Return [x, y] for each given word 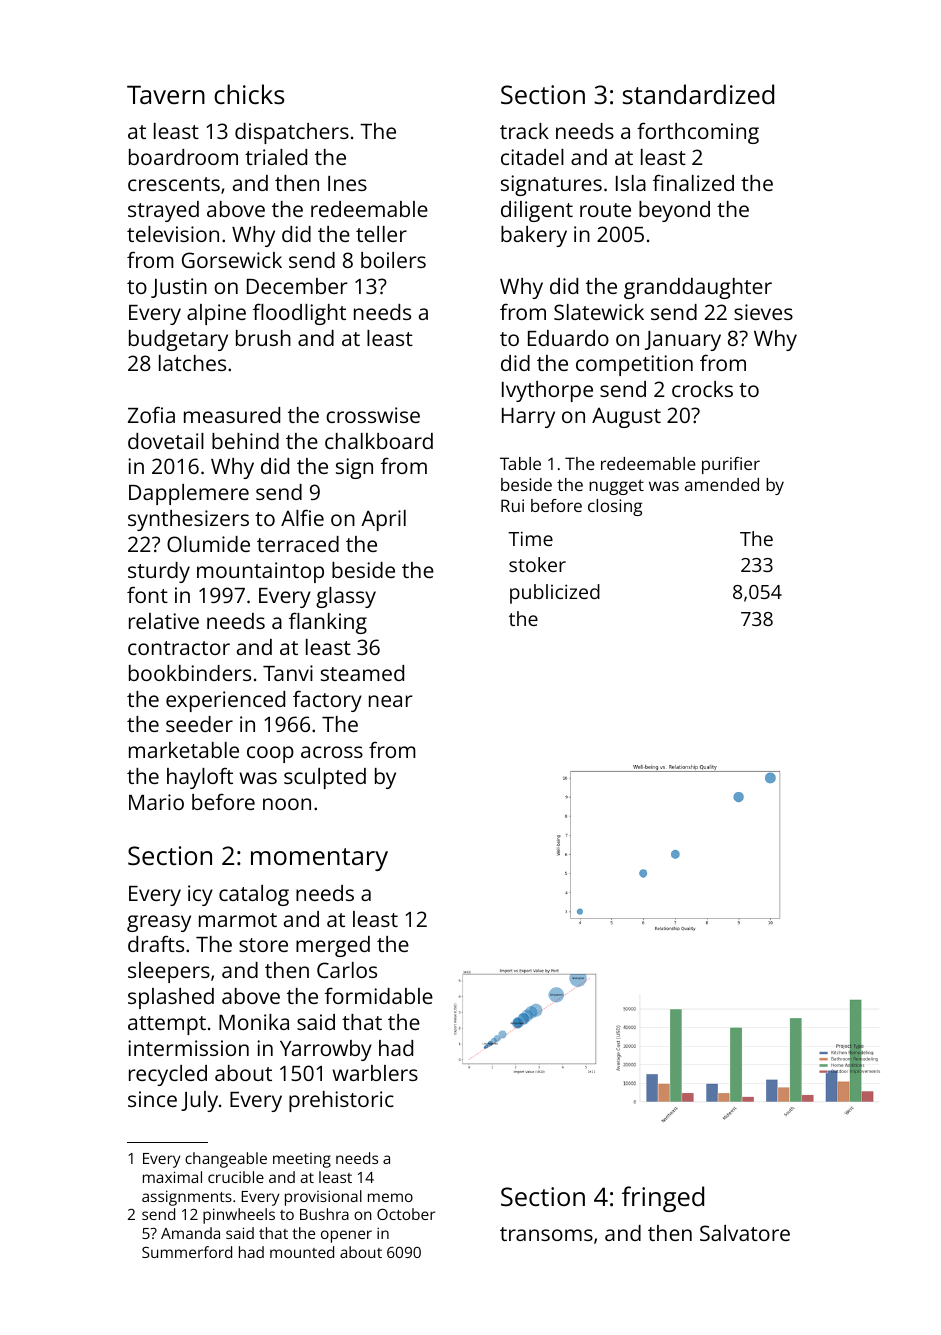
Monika [254, 1022]
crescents [174, 184]
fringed [663, 1199]
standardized [698, 94]
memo [390, 1197]
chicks [249, 94]
